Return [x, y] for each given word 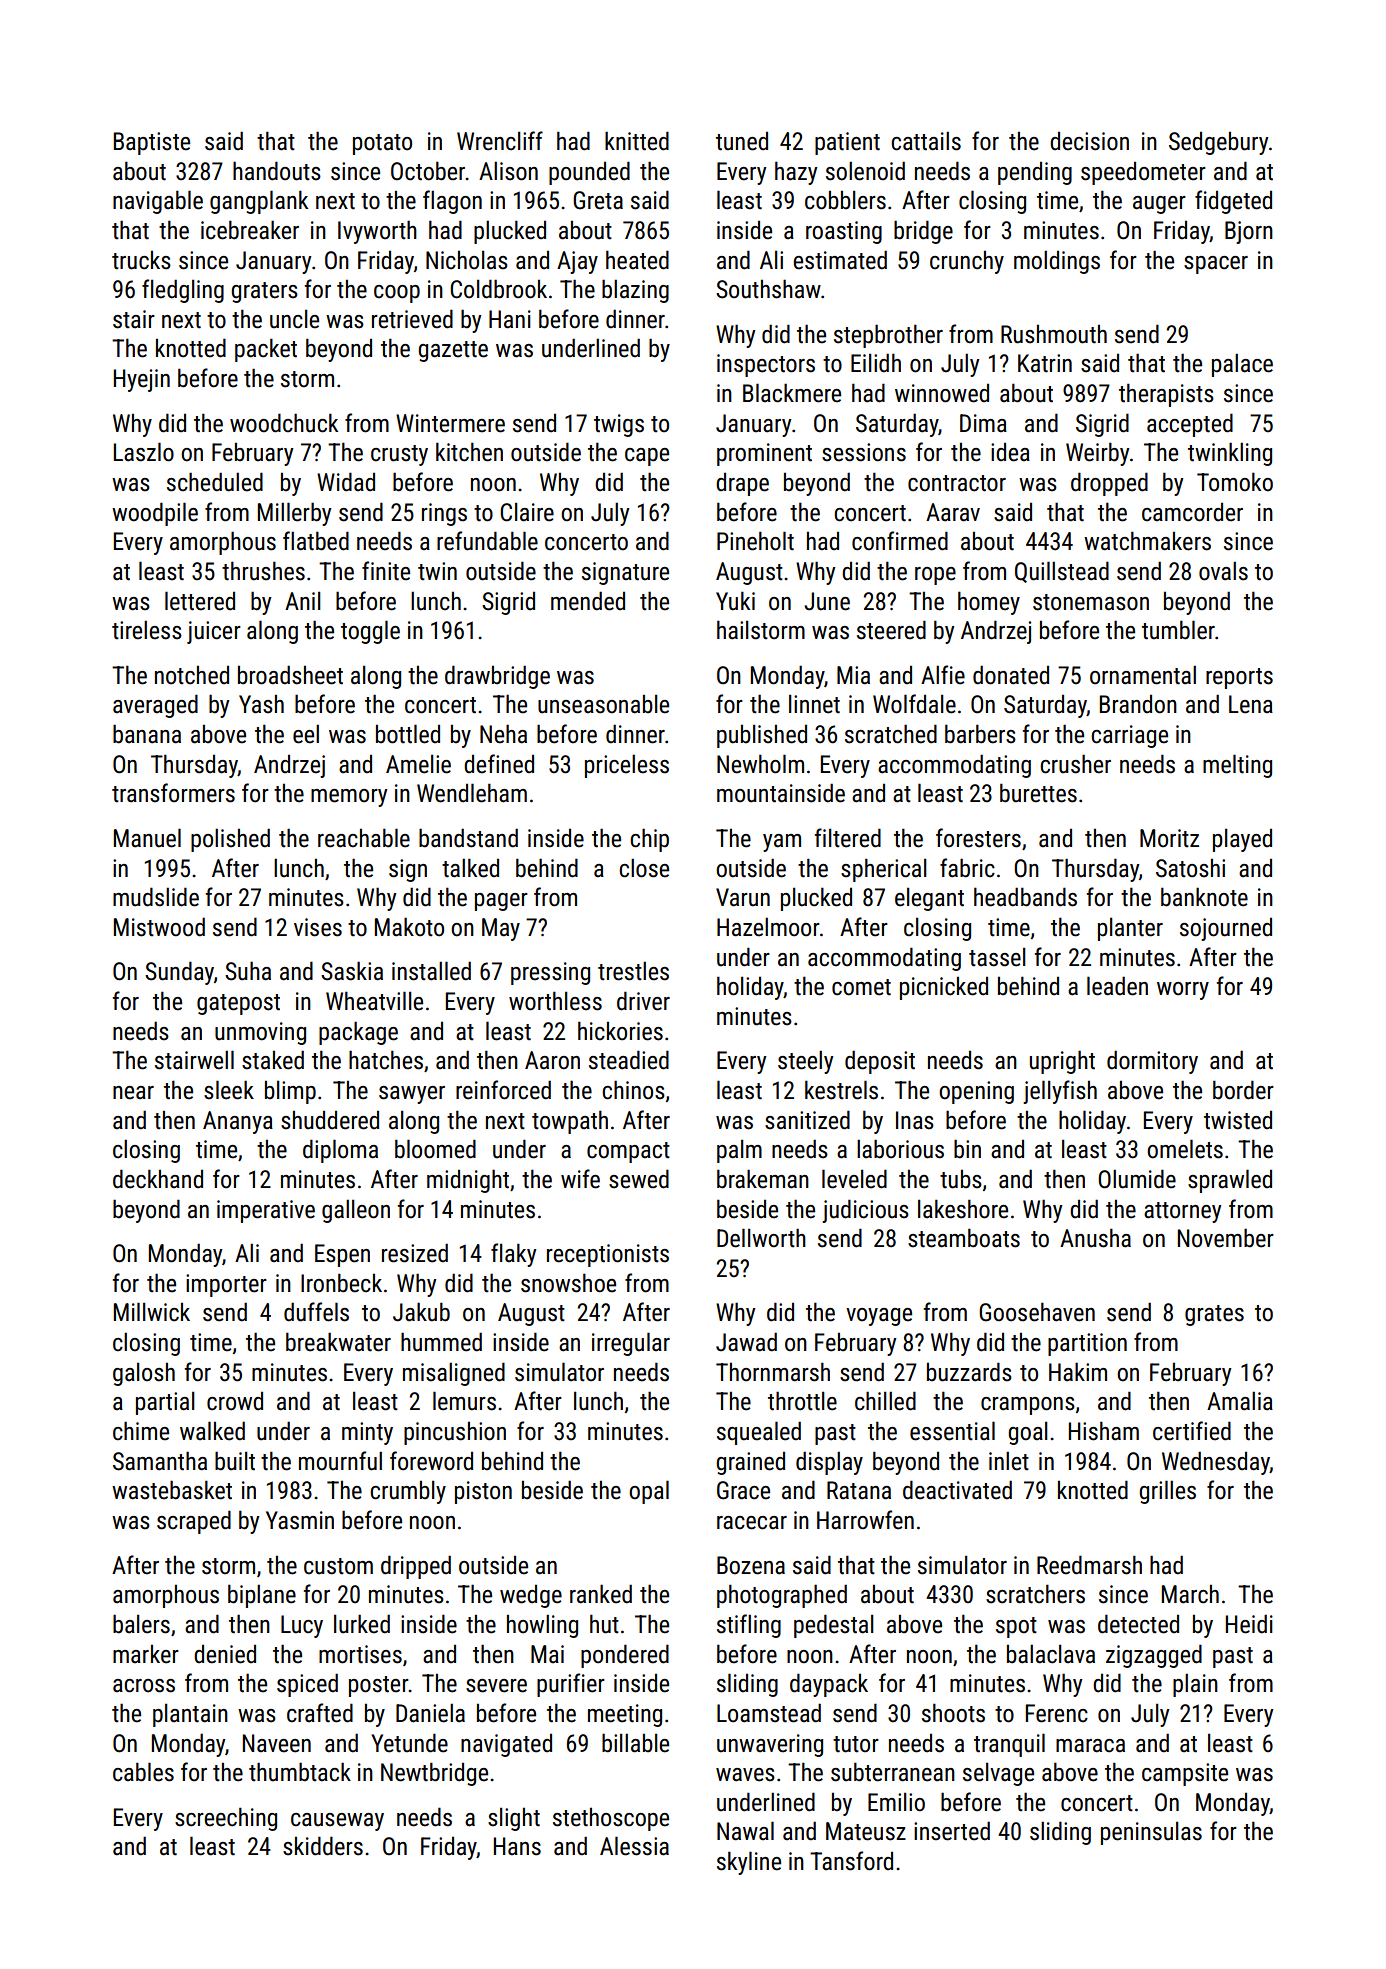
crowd [235, 1401]
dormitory [1152, 1062]
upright [1062, 1062]
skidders [323, 1846]
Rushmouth [1054, 334]
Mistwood [159, 927]
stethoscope [611, 1819]
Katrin [1045, 363]
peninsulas [1151, 1833]
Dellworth [761, 1238]
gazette [453, 351]
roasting [844, 232]
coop [397, 294]
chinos [633, 1090]
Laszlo [144, 452]
